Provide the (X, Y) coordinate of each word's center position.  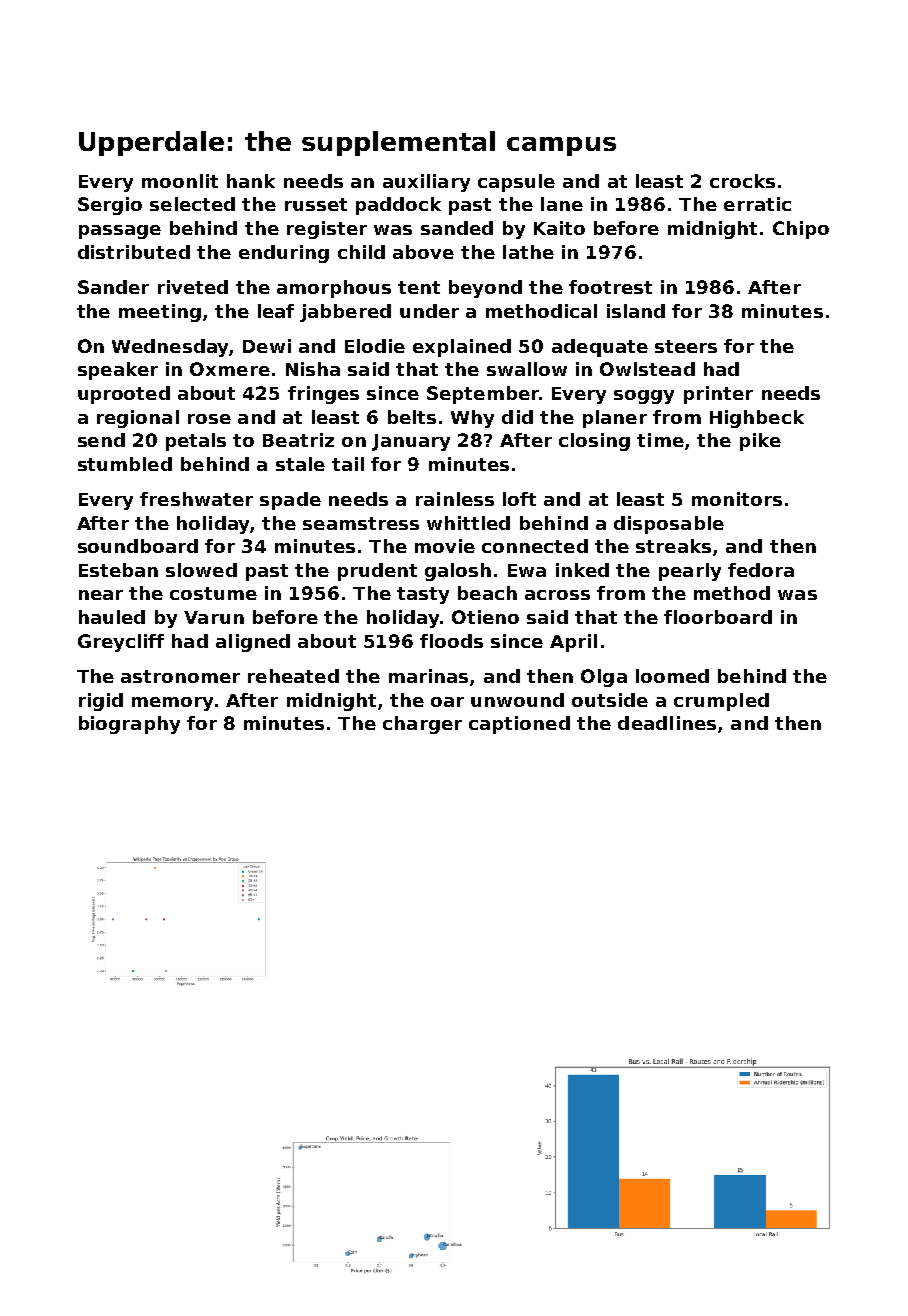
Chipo (801, 230)
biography (129, 725)
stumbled (125, 464)
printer (718, 395)
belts (412, 417)
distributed (134, 252)
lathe (528, 252)
